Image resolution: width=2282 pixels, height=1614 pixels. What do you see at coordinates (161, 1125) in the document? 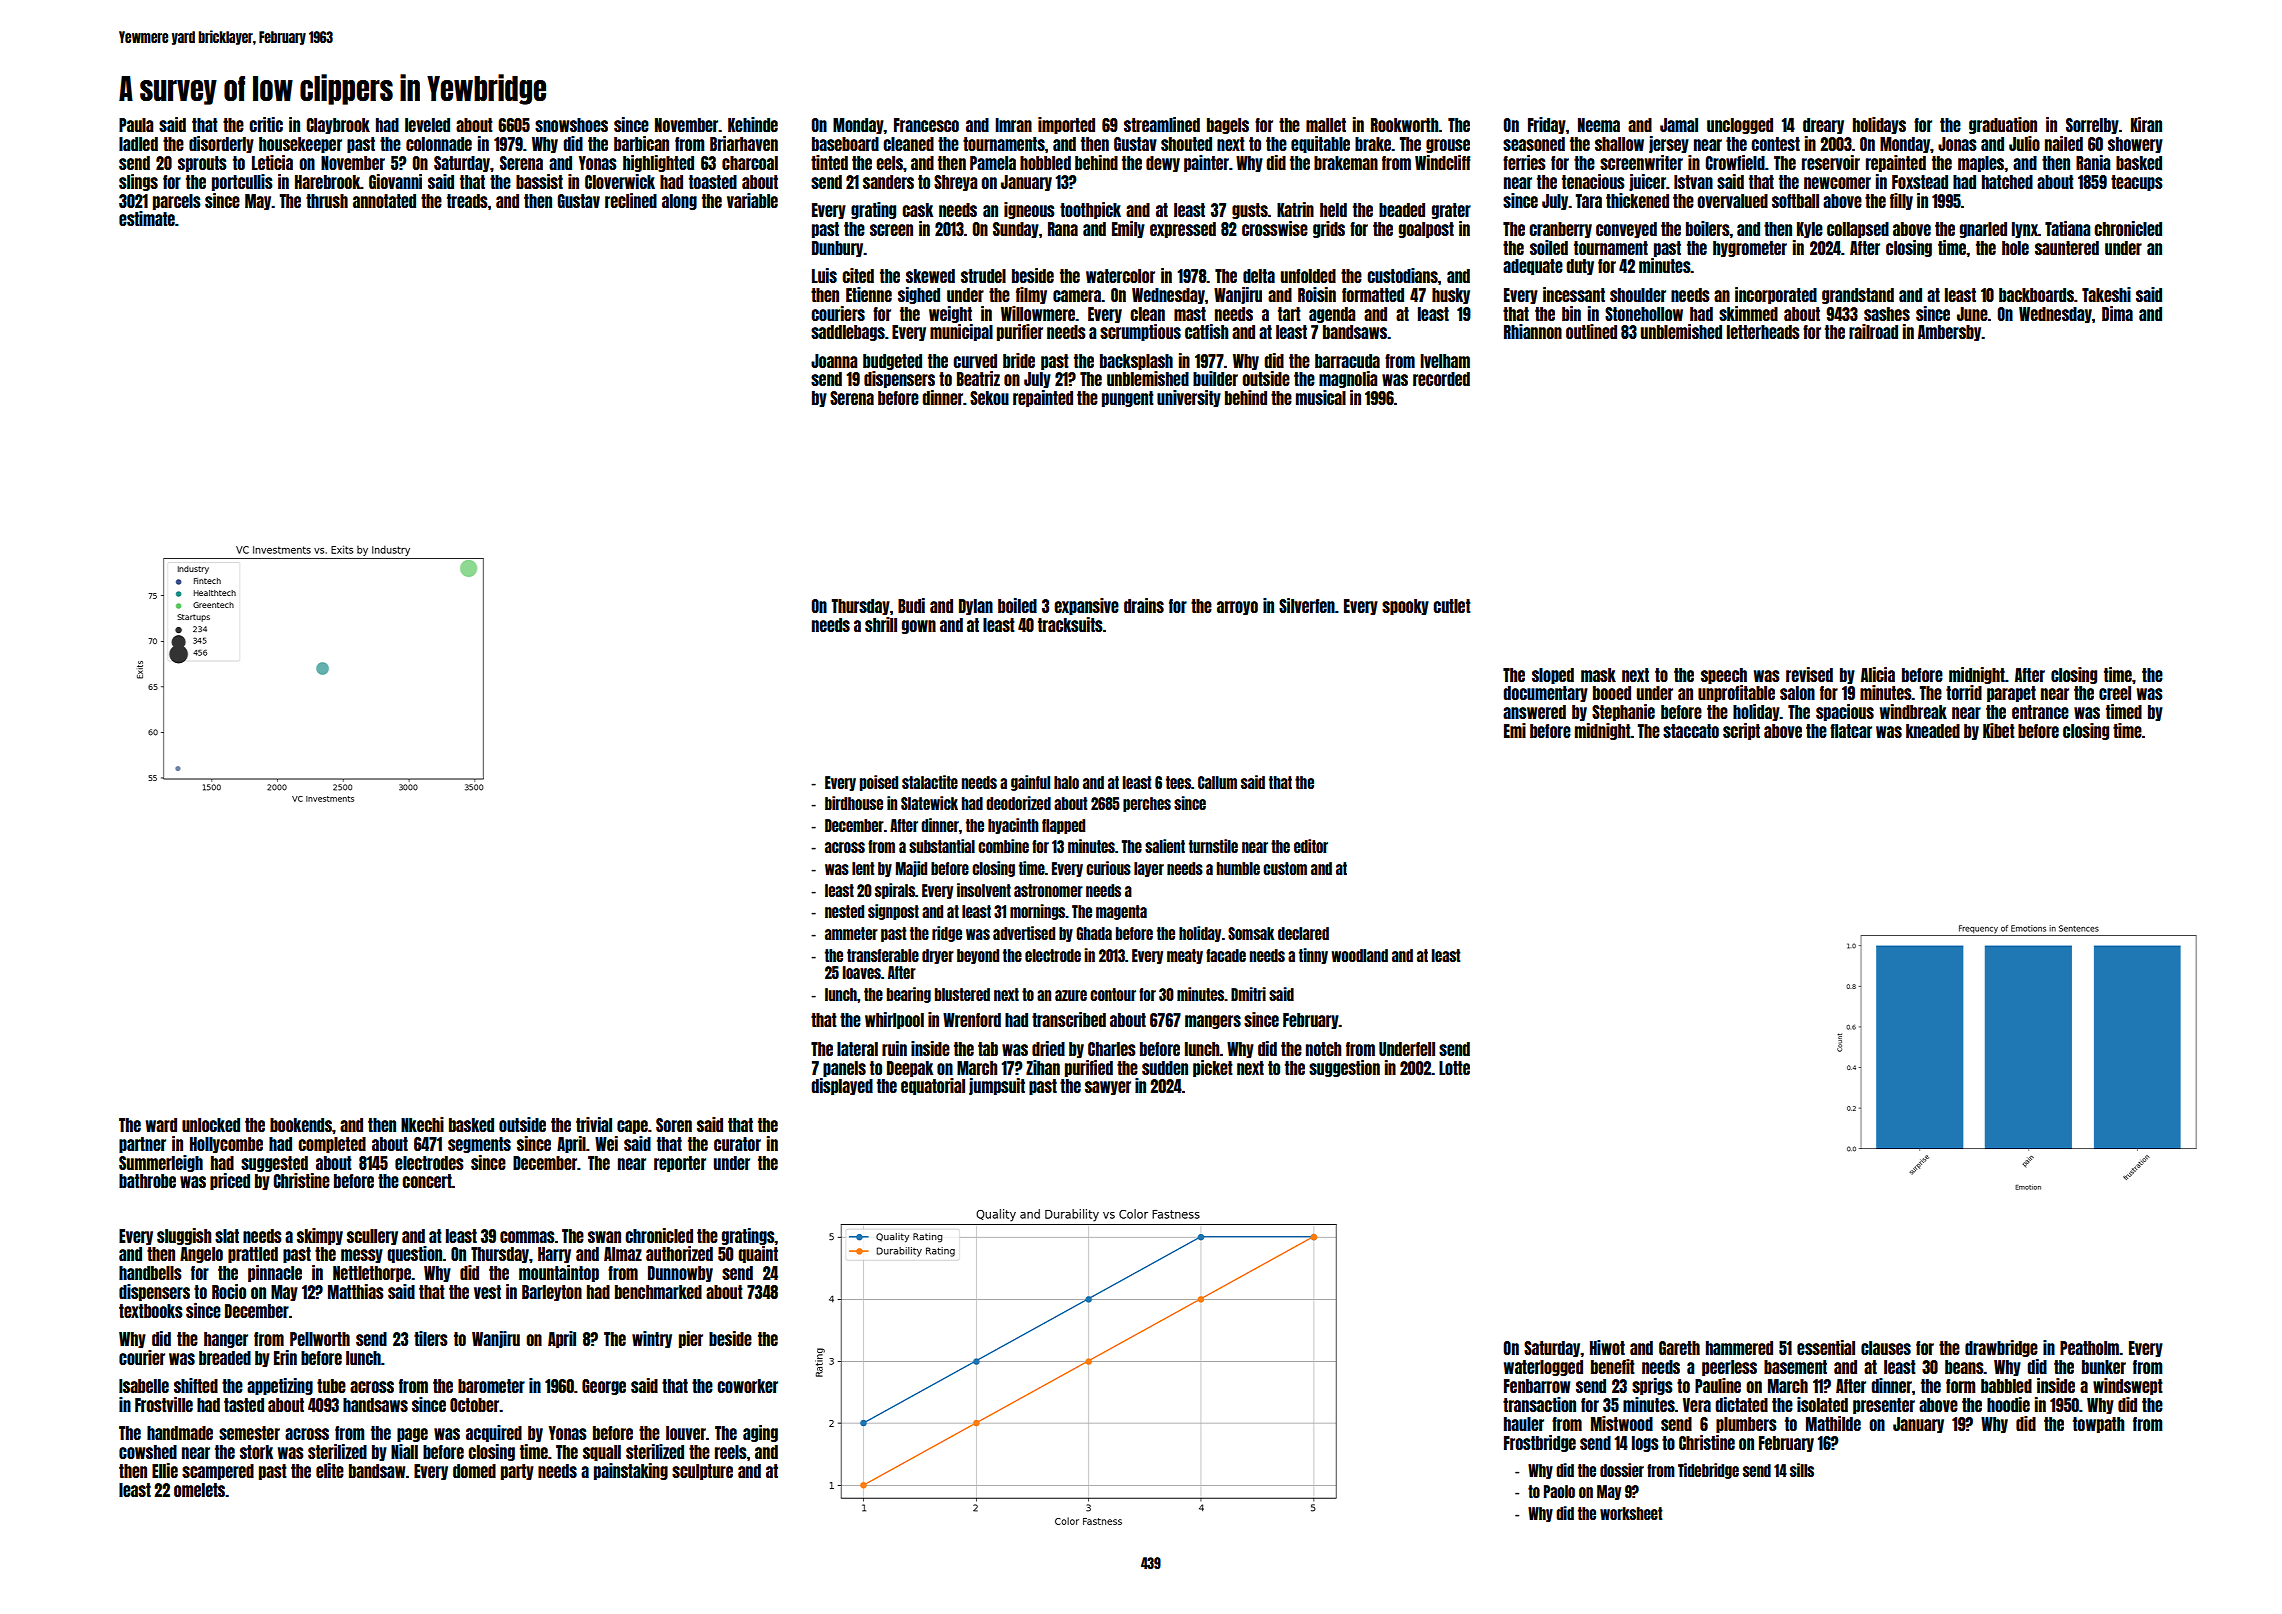
I see `ward` at bounding box center [161, 1125].
